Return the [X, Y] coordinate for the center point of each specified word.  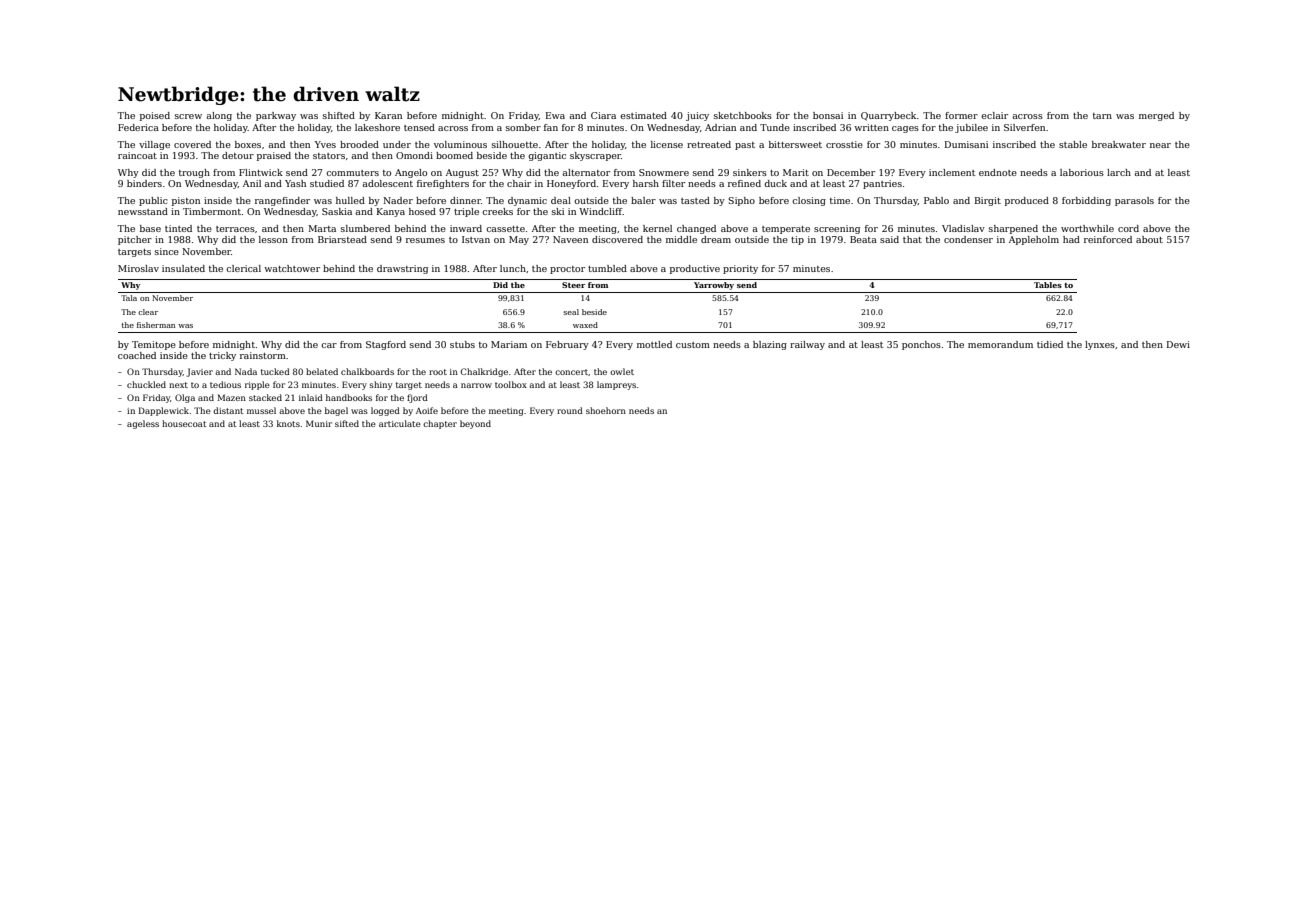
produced [1027, 201]
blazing [770, 345]
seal [571, 312]
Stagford [386, 345]
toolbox [511, 384]
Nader [398, 200]
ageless [143, 424]
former [961, 115]
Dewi [1178, 344]
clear [148, 312]
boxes [248, 144]
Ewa [555, 115]
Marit [796, 172]
